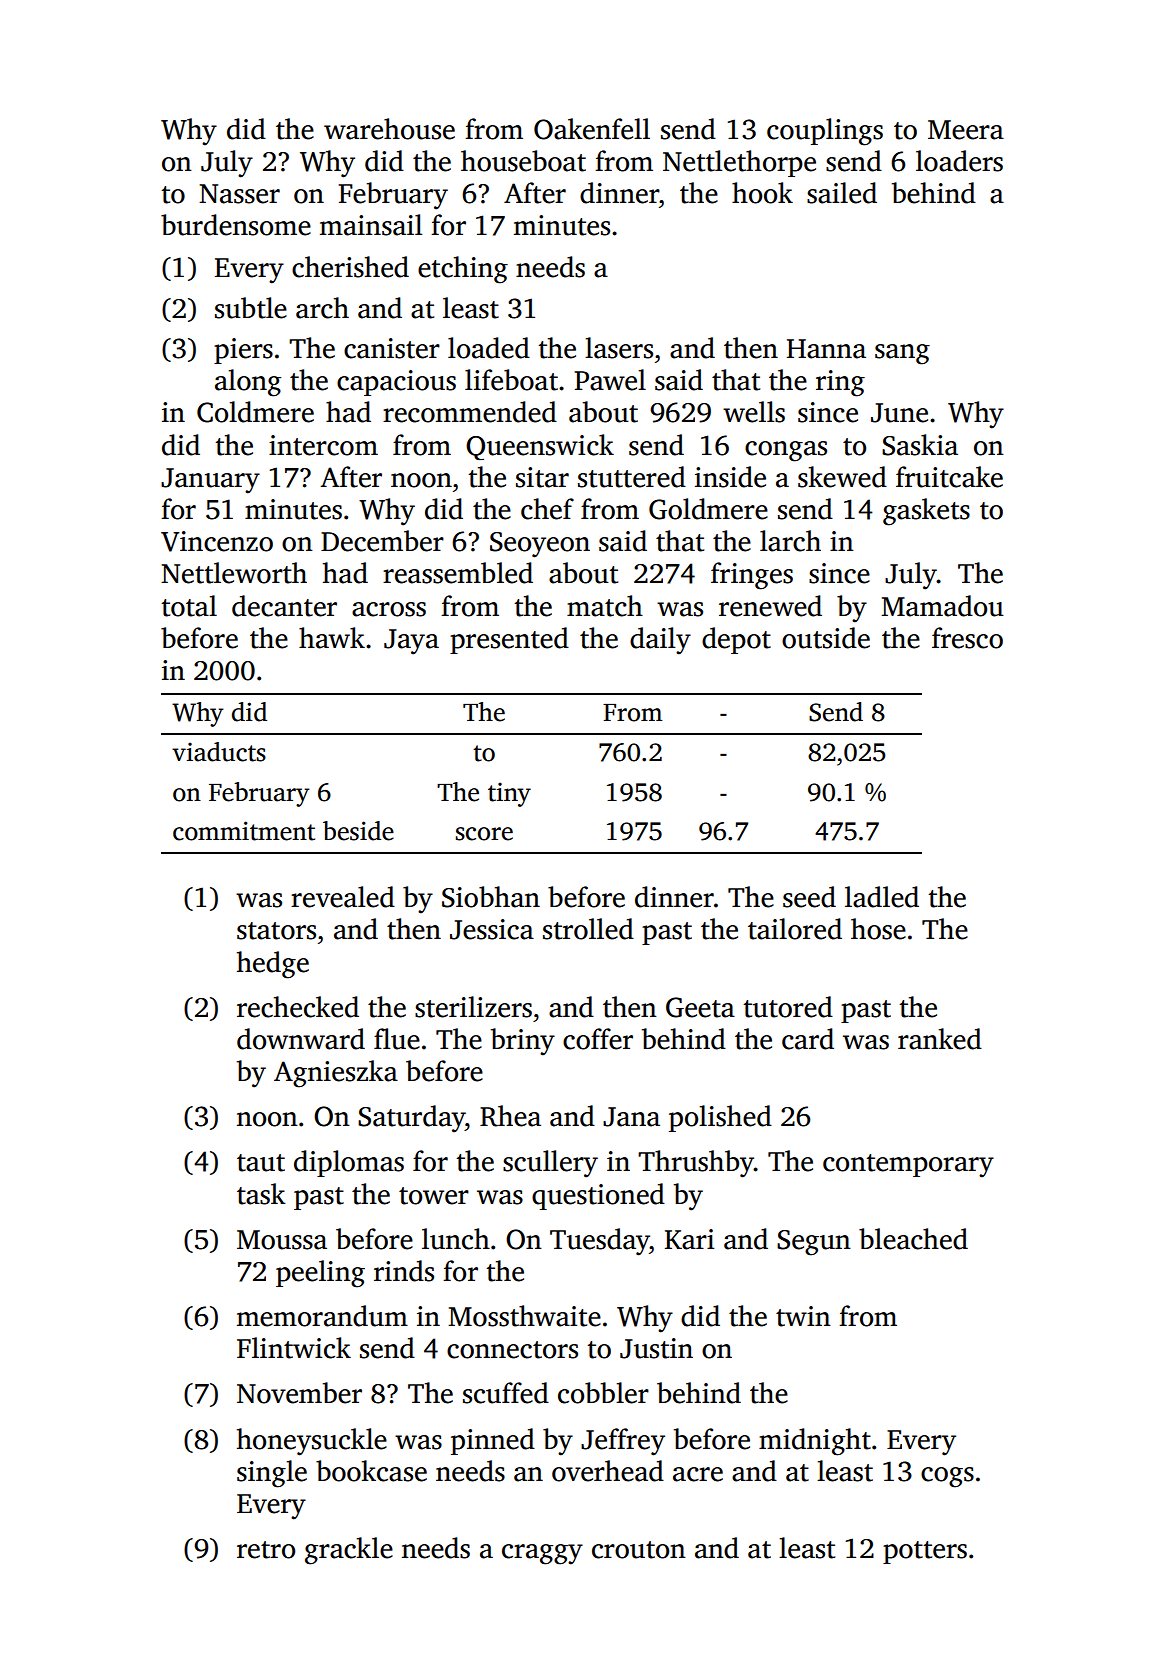 This screenshot has width=1165, height=1654. I want to click on Seoyeon, so click(540, 545).
